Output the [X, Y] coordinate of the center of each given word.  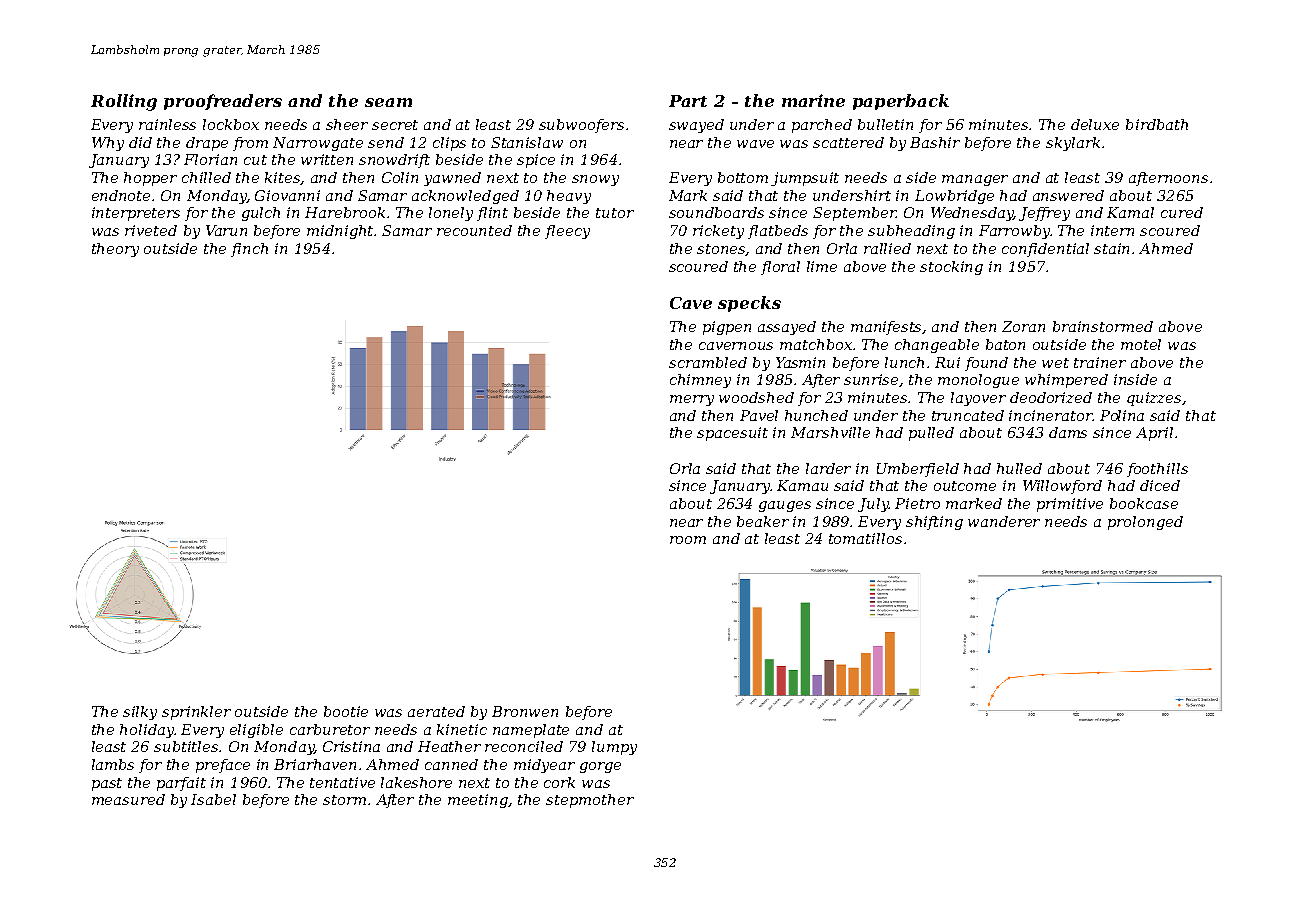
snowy [595, 180]
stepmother [590, 801]
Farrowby [1015, 232]
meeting [478, 801]
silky [140, 713]
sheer [347, 124]
